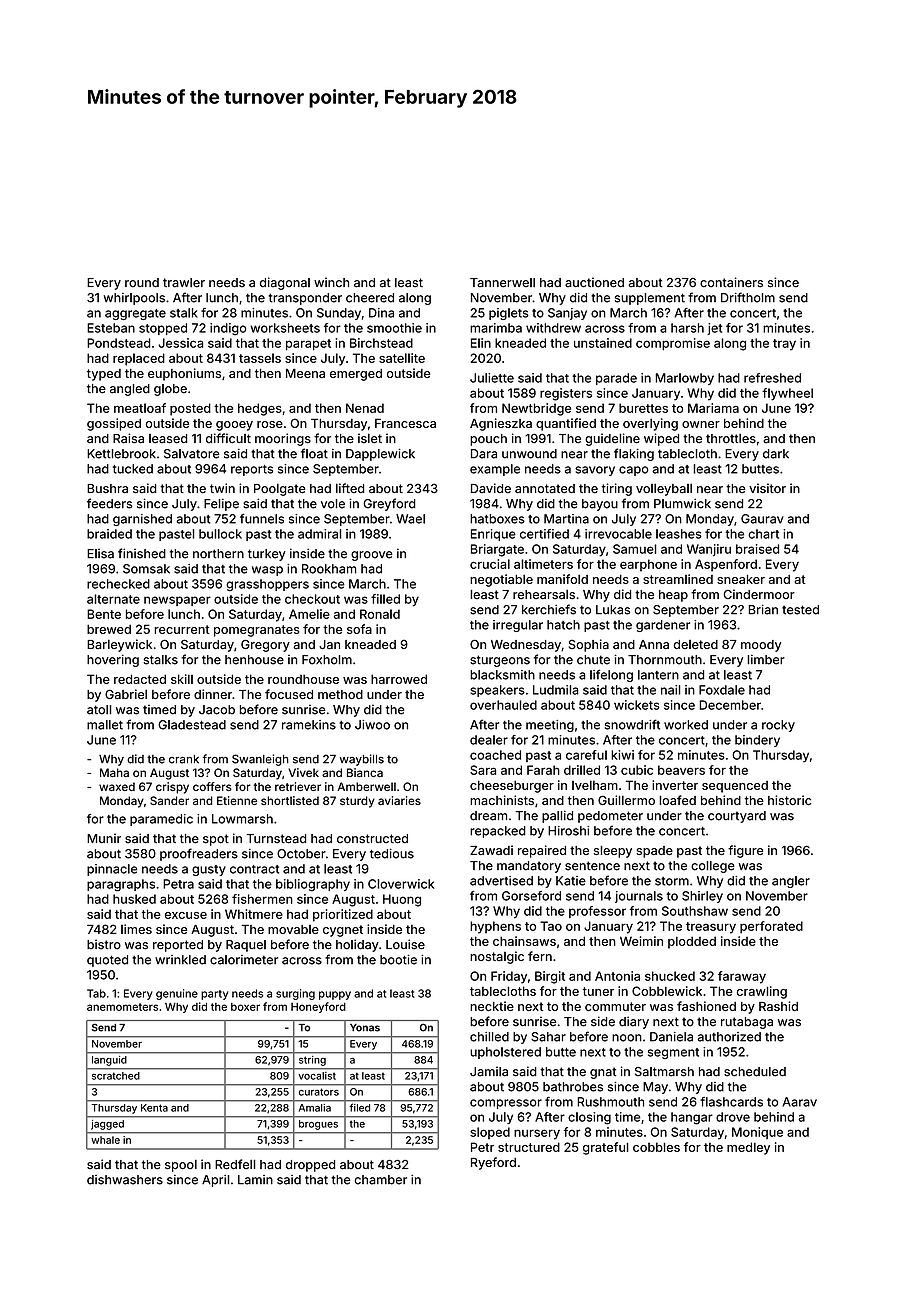  I want to click on meatloaf, so click(140, 408).
